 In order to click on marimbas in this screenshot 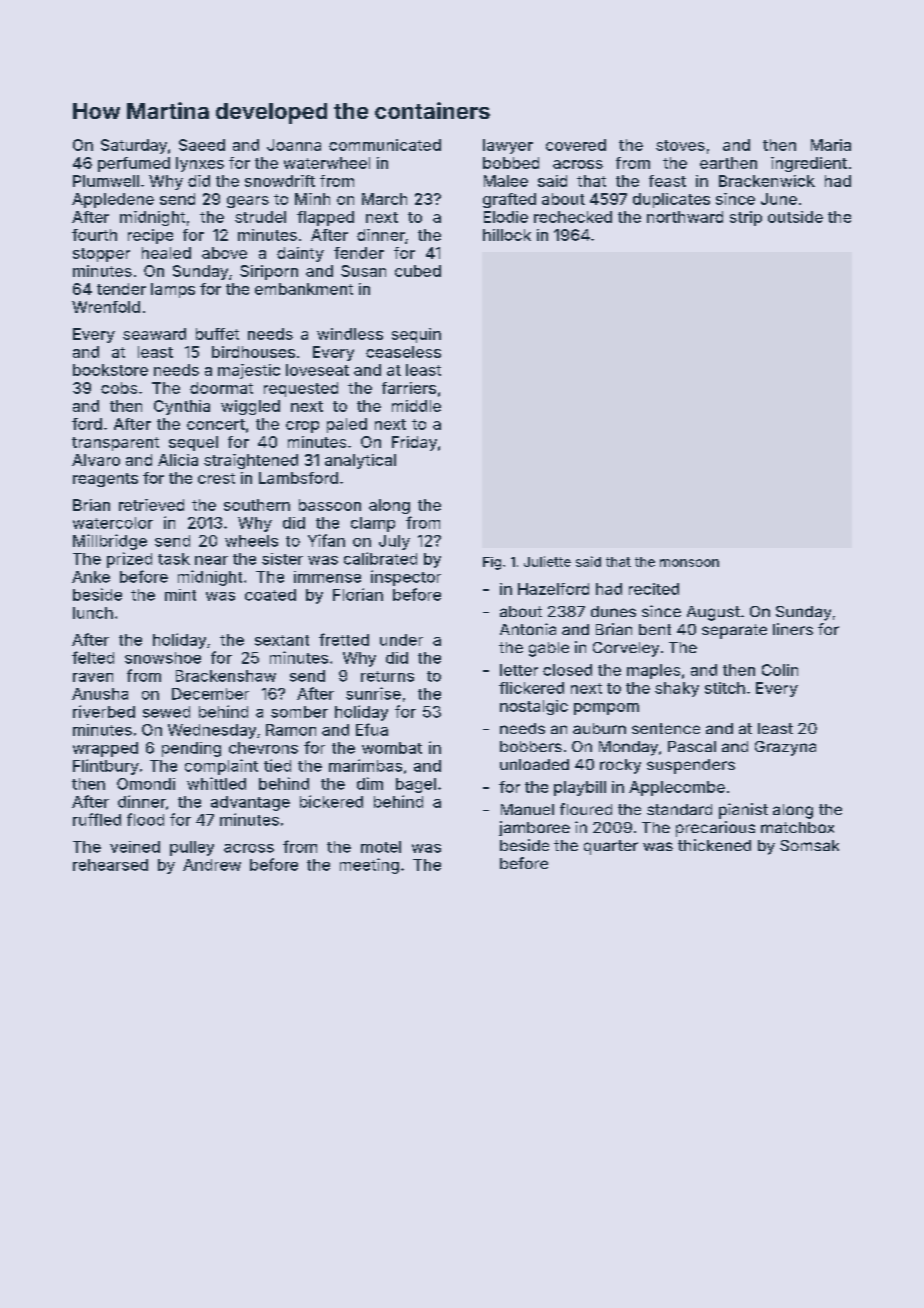, I will do `click(365, 765)`.
